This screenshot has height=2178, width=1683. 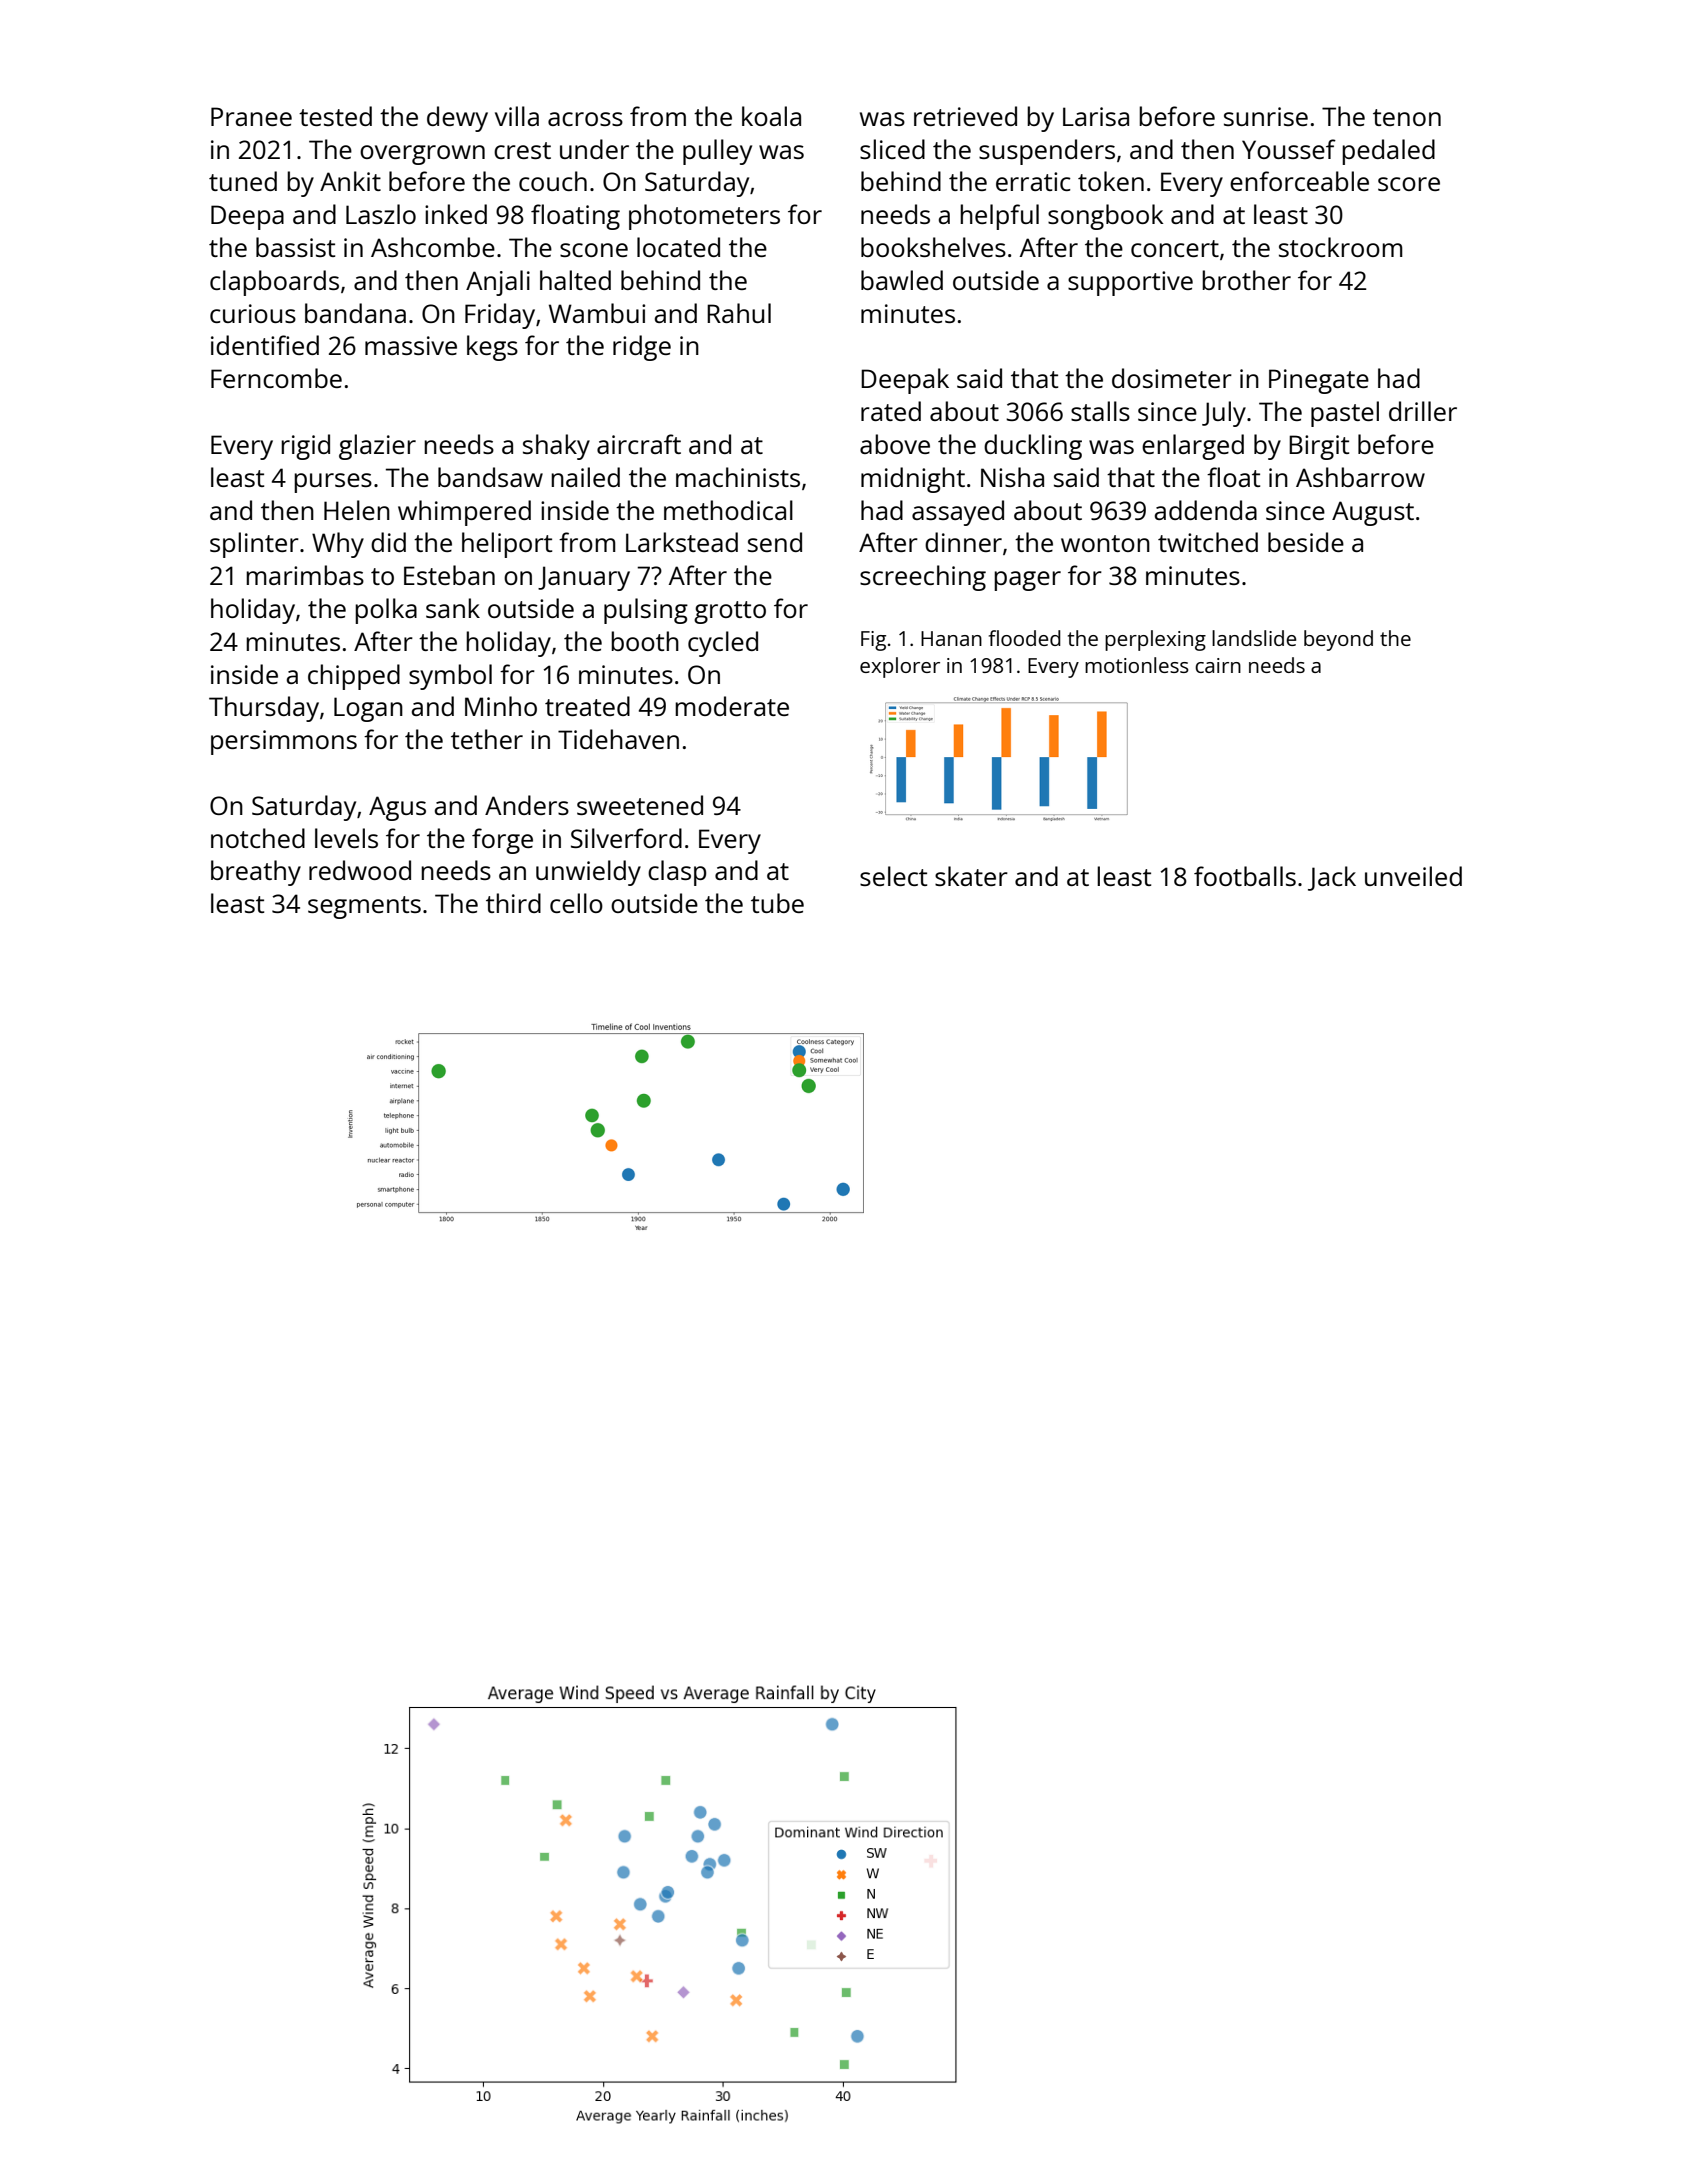 I want to click on bawled, so click(x=902, y=280).
